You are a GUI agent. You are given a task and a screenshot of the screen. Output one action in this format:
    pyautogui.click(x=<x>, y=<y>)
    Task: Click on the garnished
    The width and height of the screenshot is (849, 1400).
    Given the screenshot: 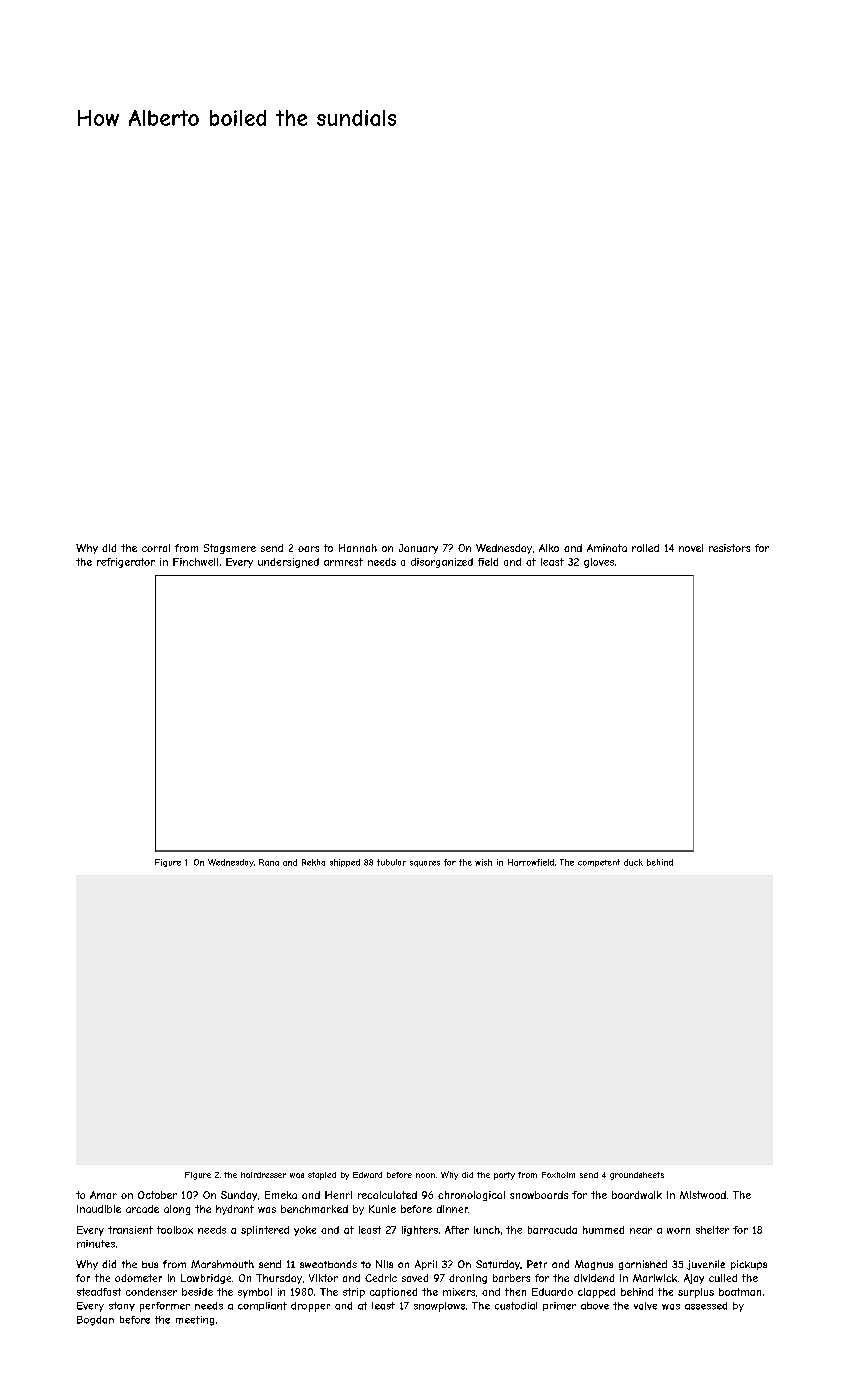 What is the action you would take?
    pyautogui.click(x=643, y=1265)
